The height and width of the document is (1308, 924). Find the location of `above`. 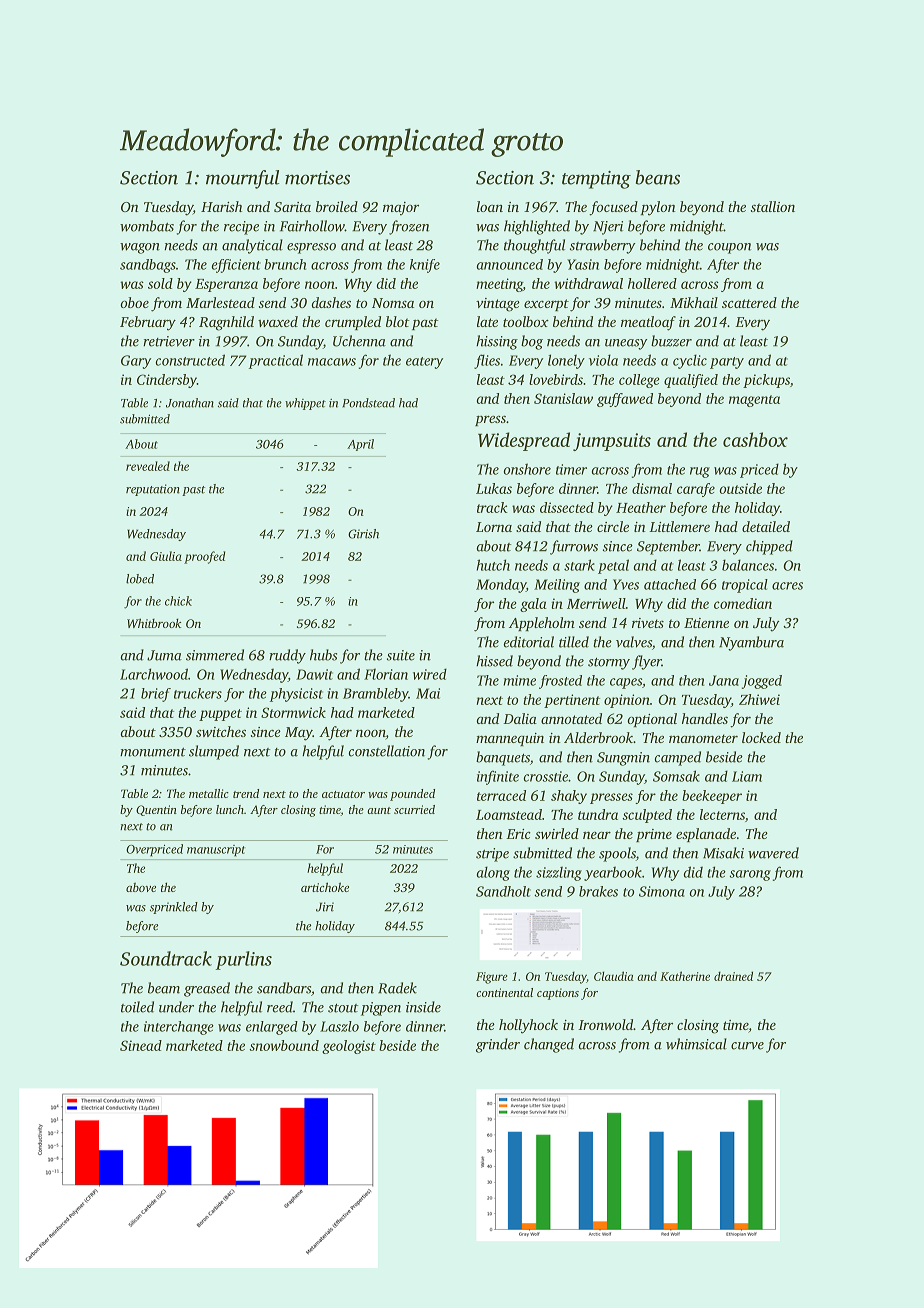

above is located at coordinates (141, 887).
